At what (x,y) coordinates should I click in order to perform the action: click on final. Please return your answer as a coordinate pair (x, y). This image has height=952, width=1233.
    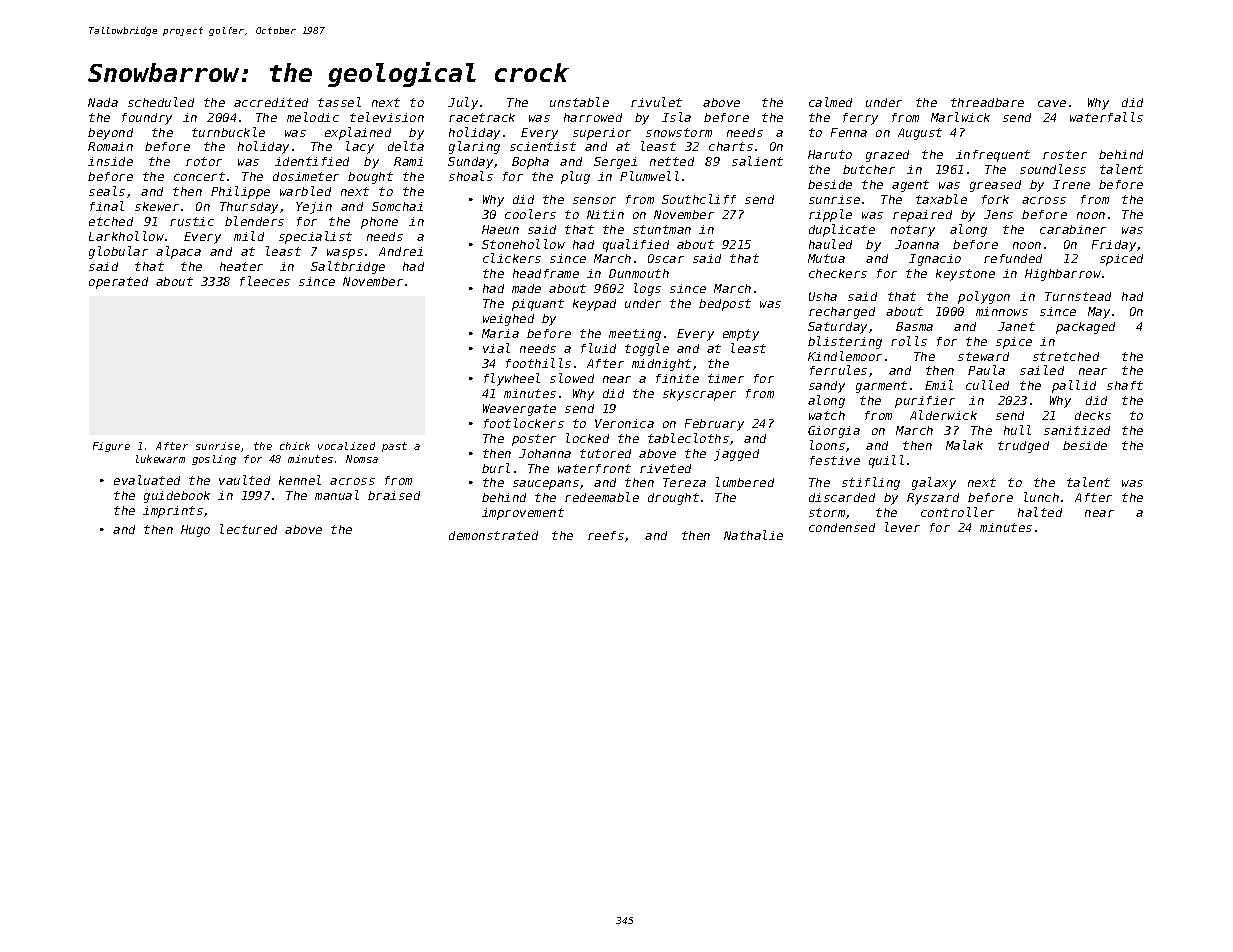
    Looking at the image, I should click on (107, 206).
